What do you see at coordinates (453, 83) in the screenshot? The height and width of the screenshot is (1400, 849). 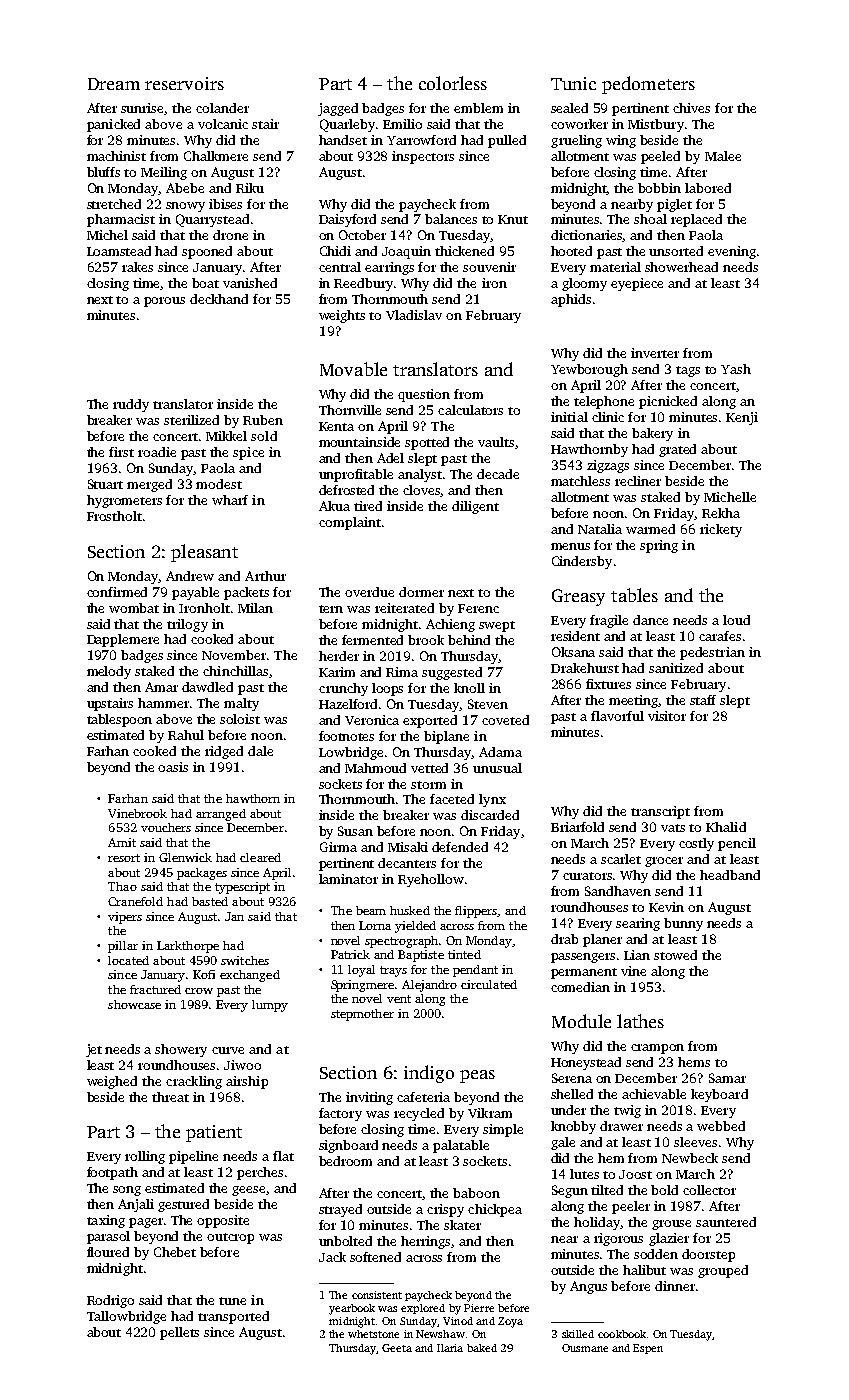 I see `colorless` at bounding box center [453, 83].
